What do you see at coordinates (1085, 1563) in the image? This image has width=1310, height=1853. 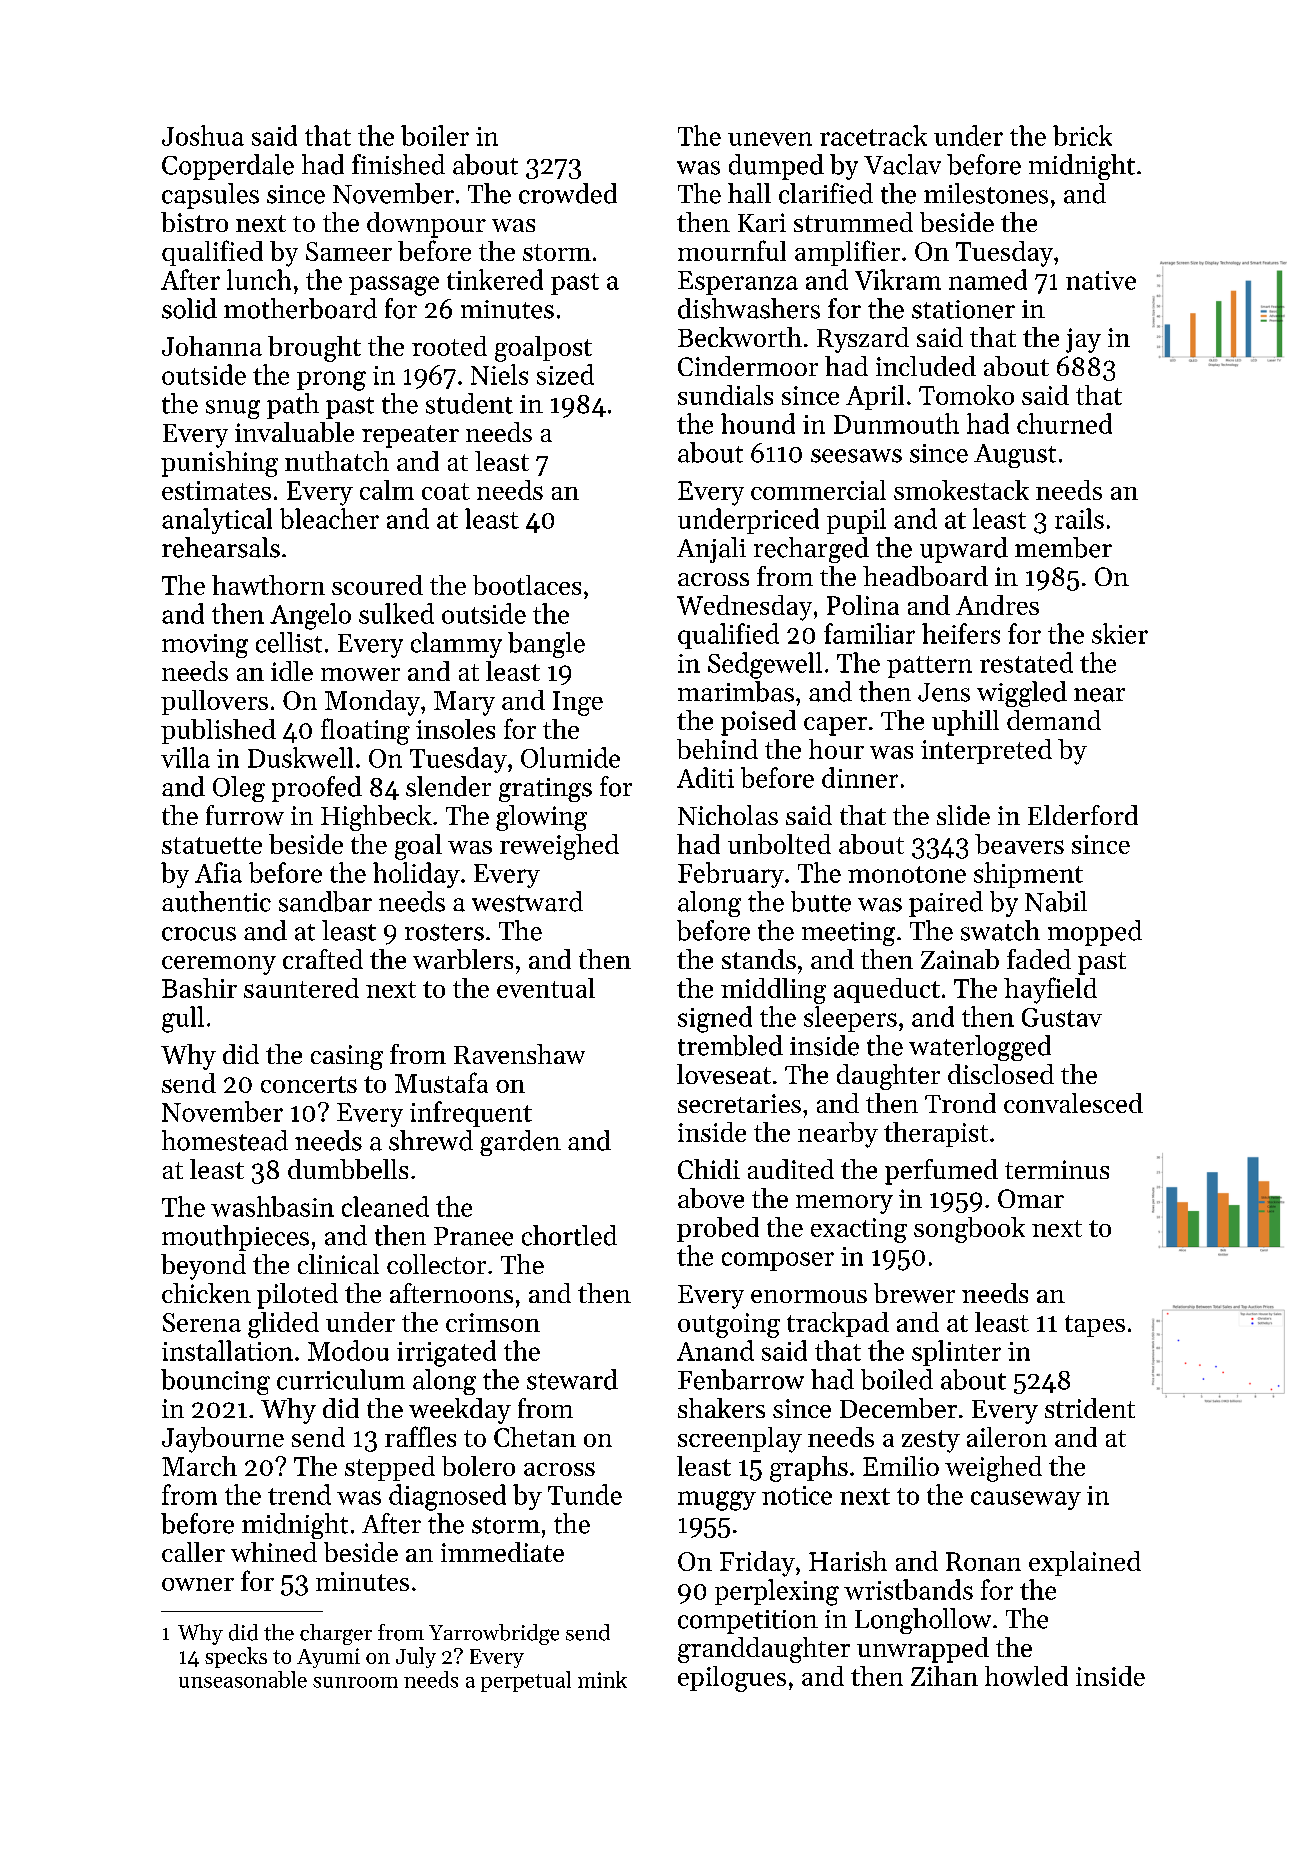 I see `explained` at bounding box center [1085, 1563].
